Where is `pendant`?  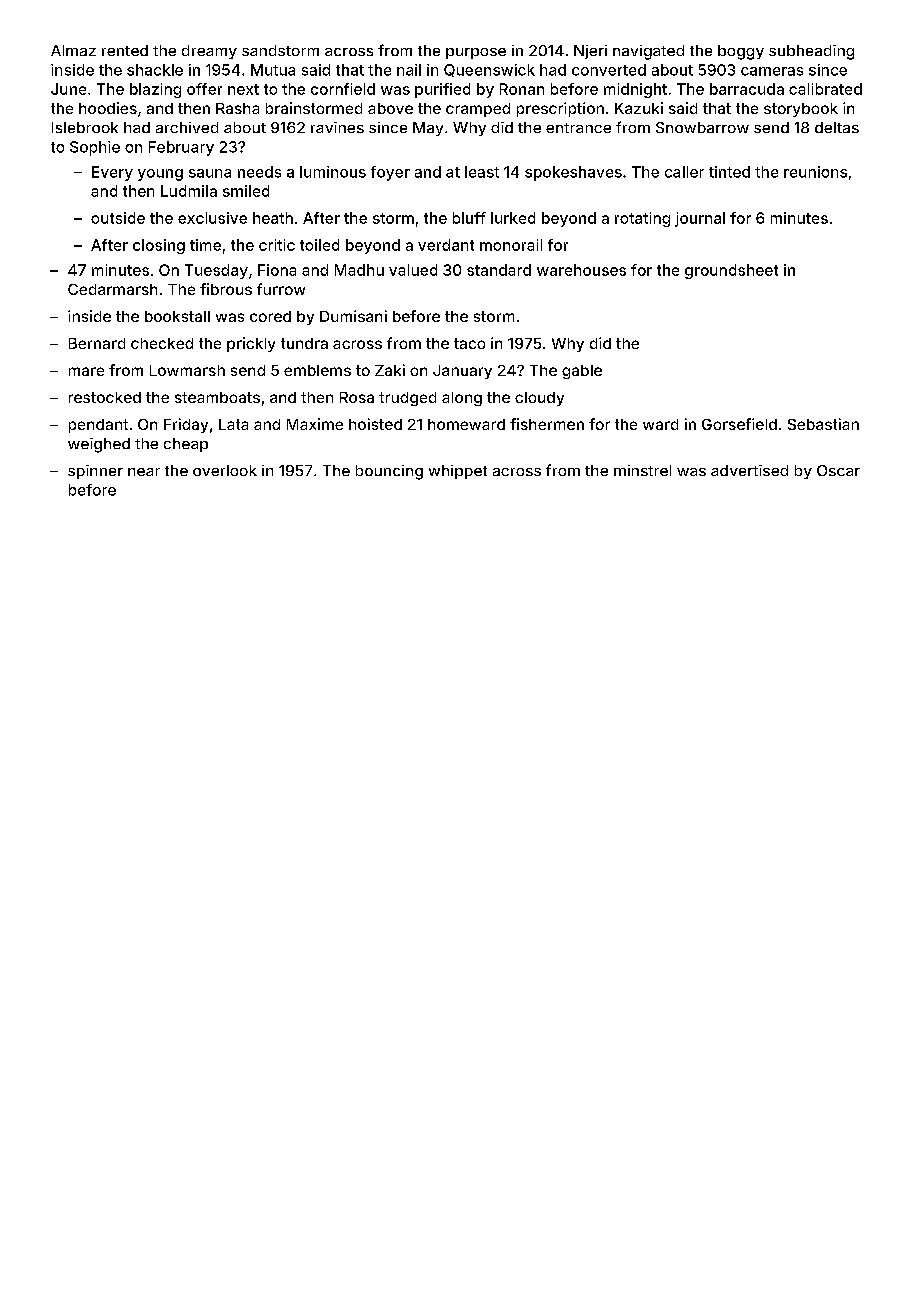 pendant is located at coordinates (98, 426).
